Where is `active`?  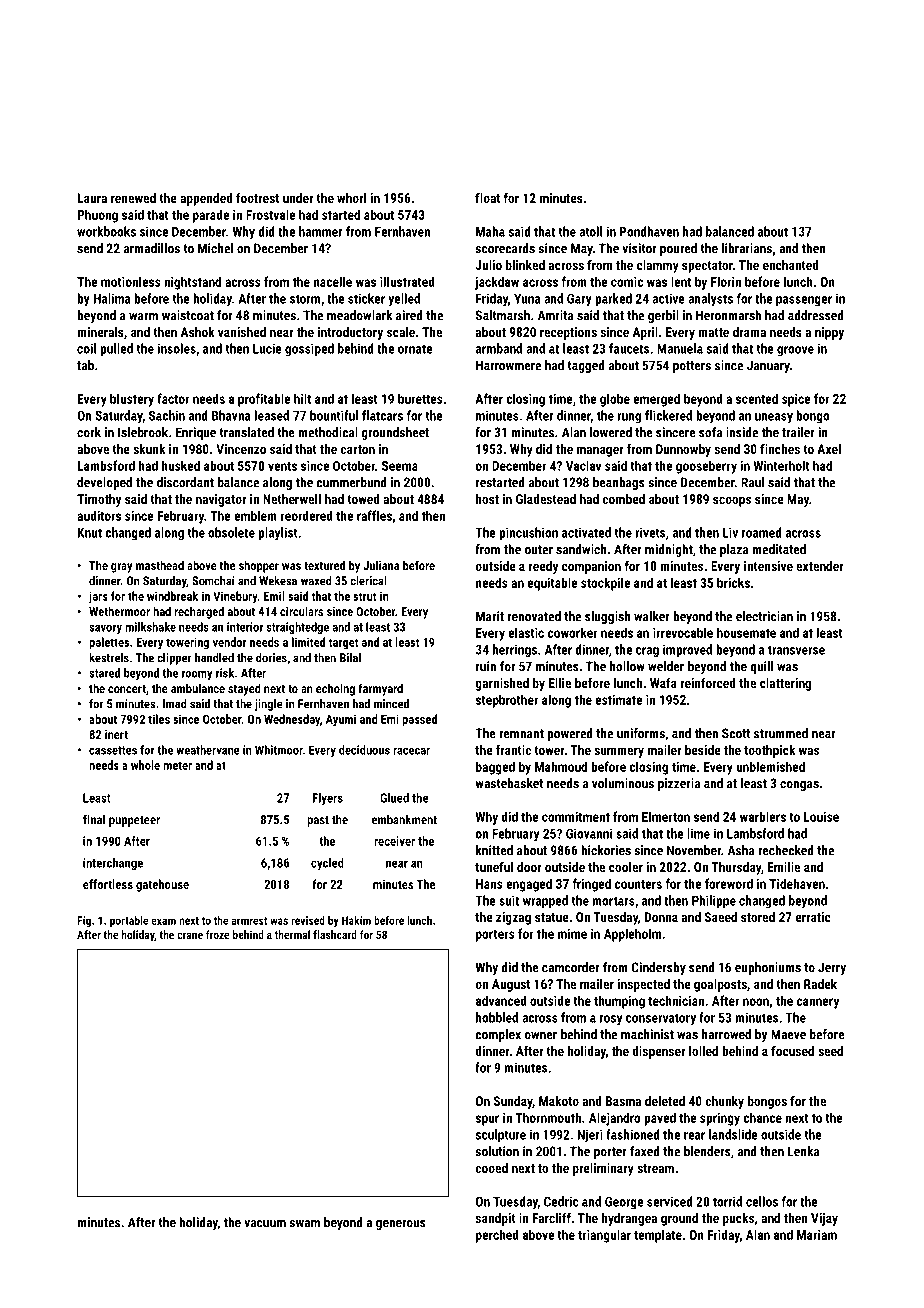 active is located at coordinates (668, 298).
